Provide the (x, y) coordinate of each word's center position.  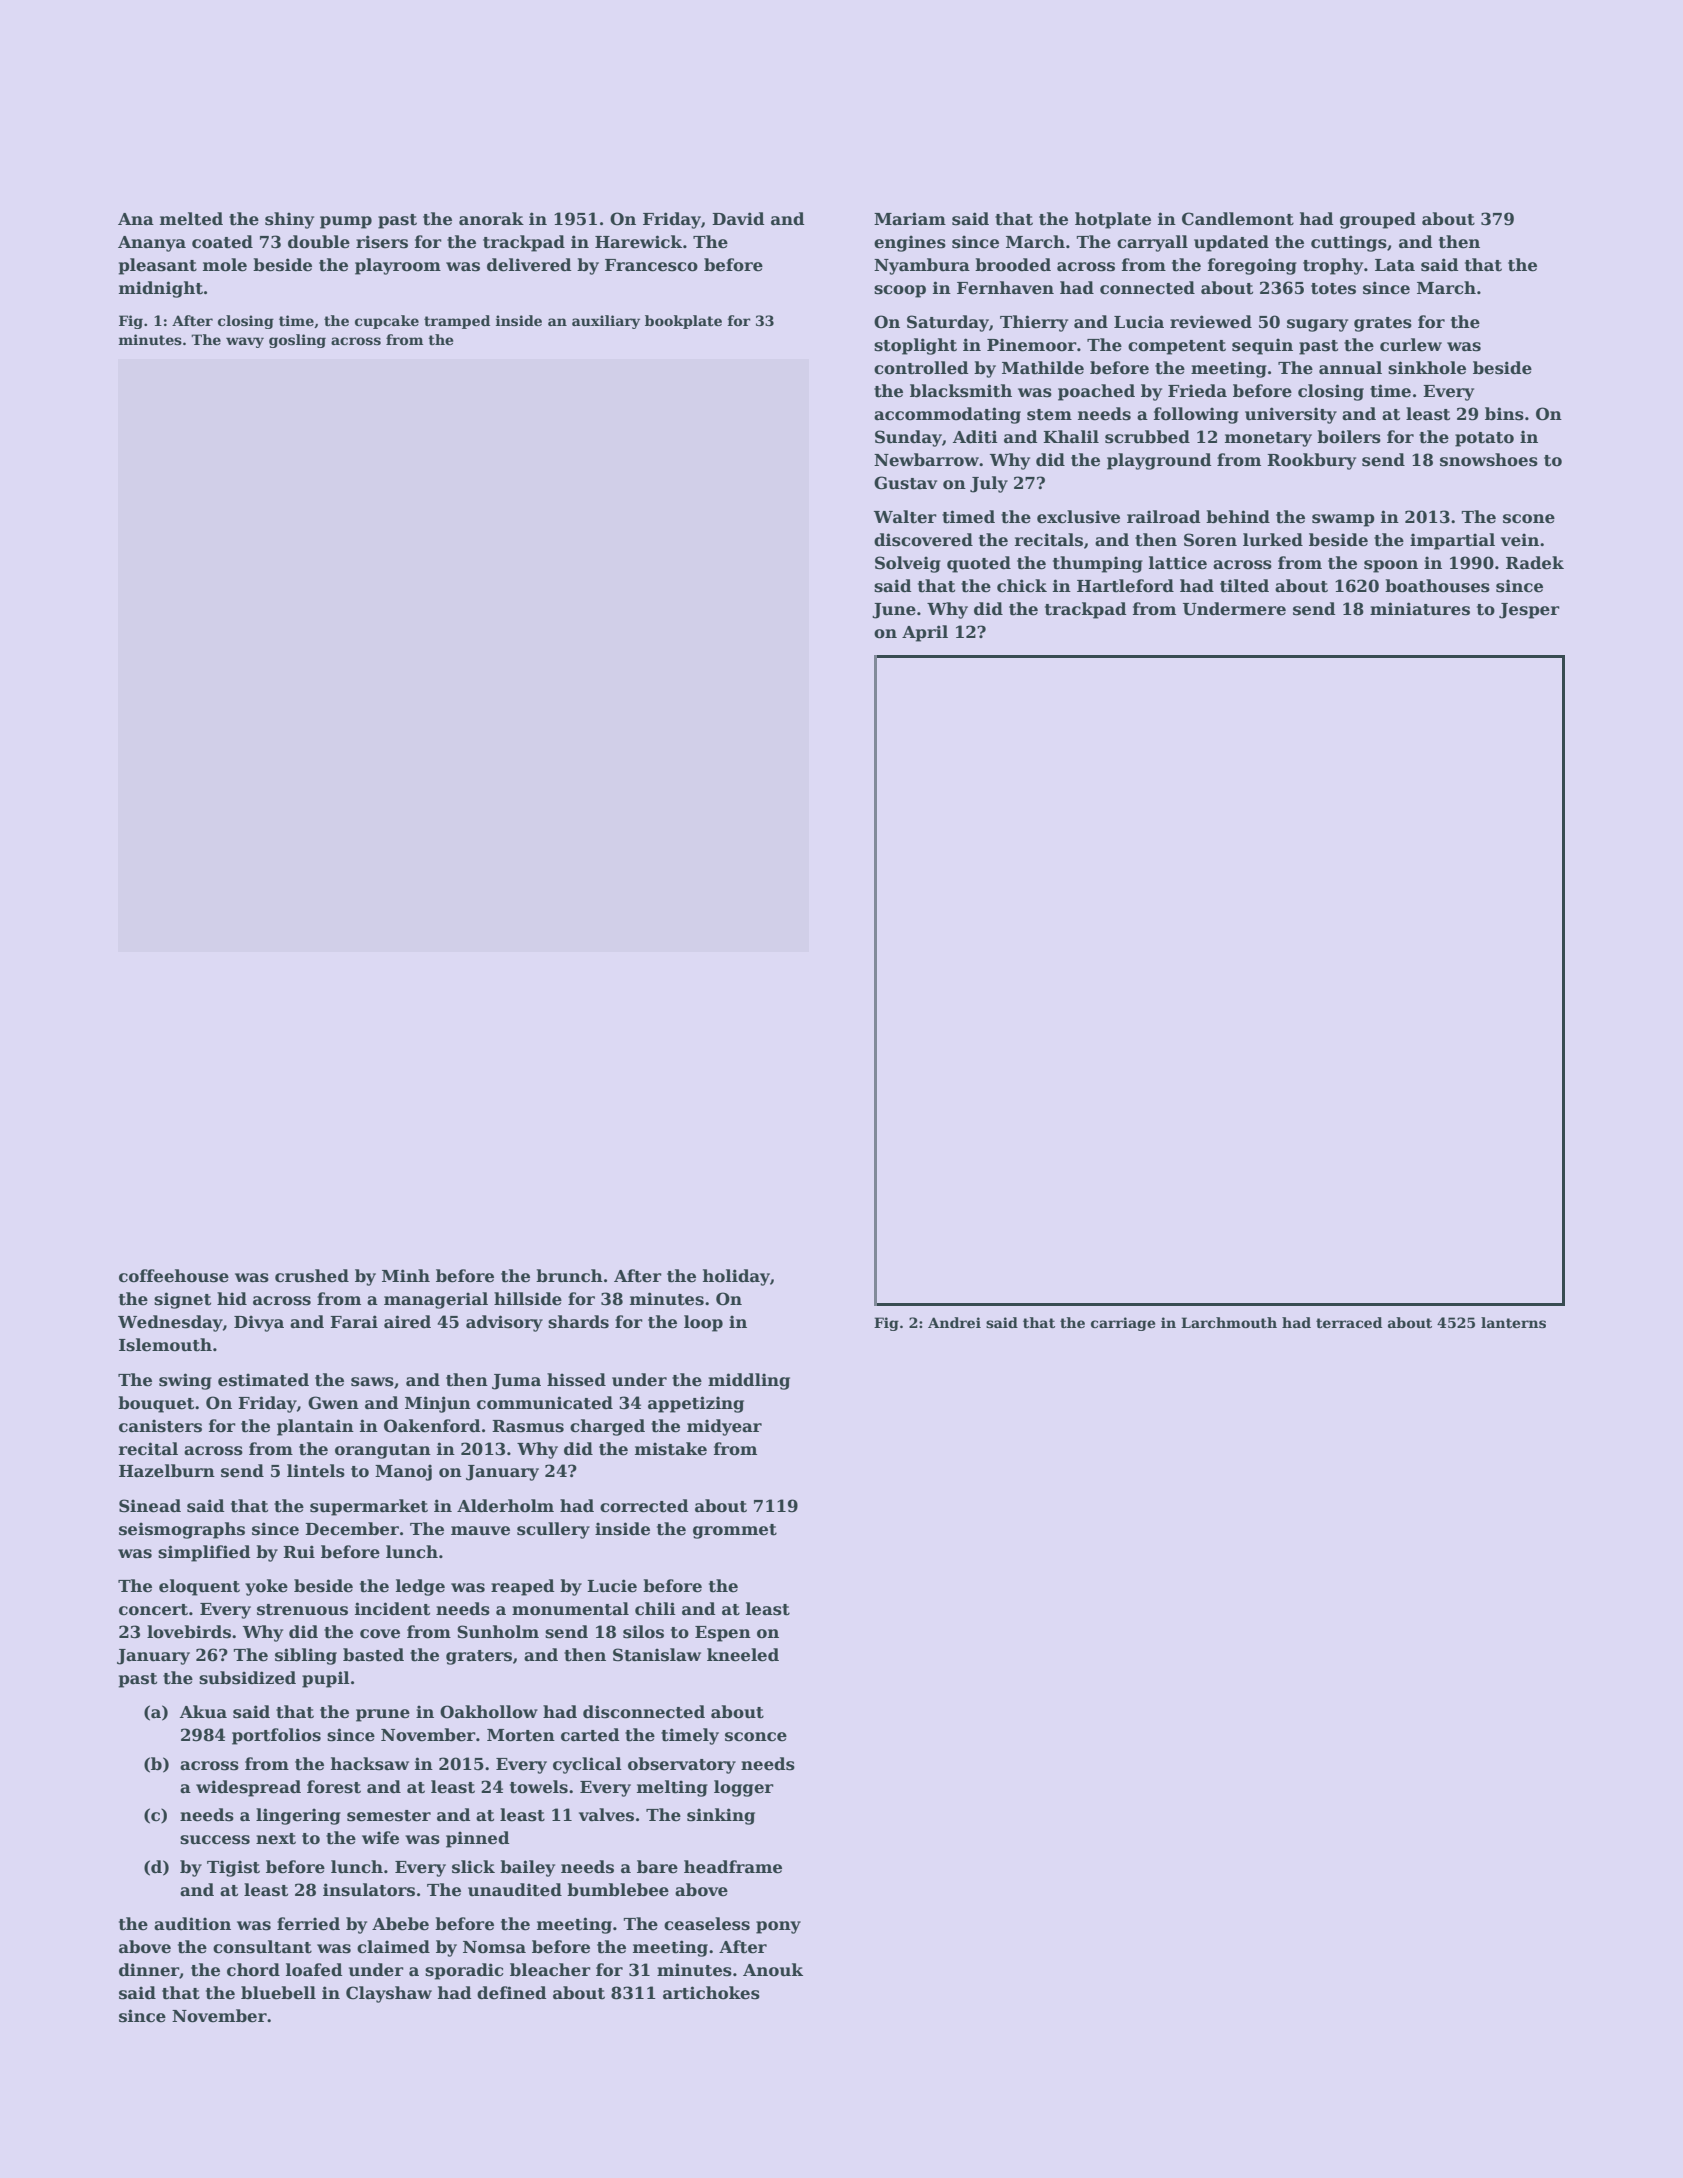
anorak (491, 219)
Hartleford (1125, 586)
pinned (478, 1839)
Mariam (910, 219)
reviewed (1211, 322)
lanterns (1513, 1322)
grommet (735, 1531)
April (925, 633)
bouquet (156, 1404)
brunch (569, 1276)
